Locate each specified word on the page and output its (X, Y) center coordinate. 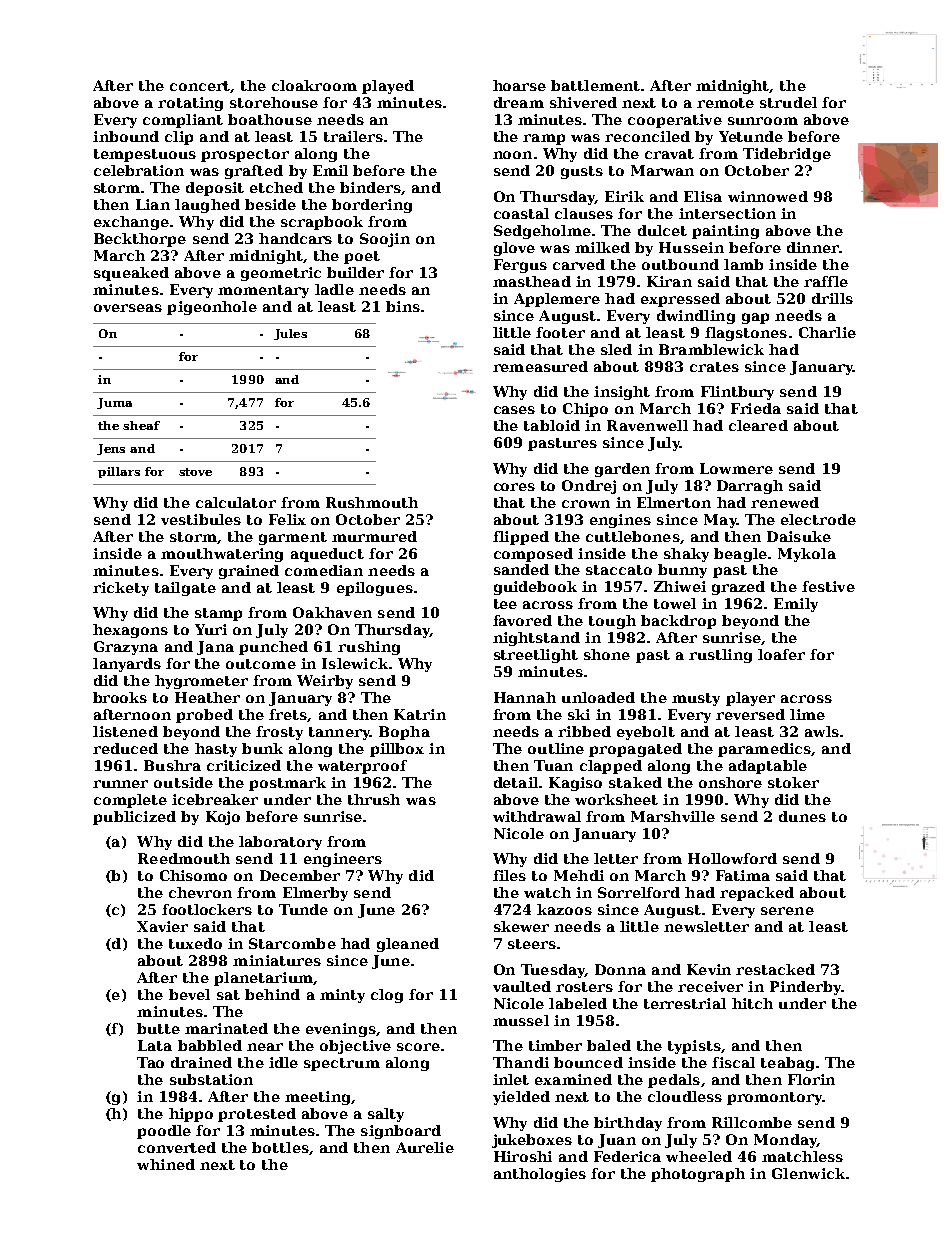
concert (200, 87)
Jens (111, 449)
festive (828, 586)
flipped (521, 538)
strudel (788, 102)
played (388, 87)
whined (166, 1164)
